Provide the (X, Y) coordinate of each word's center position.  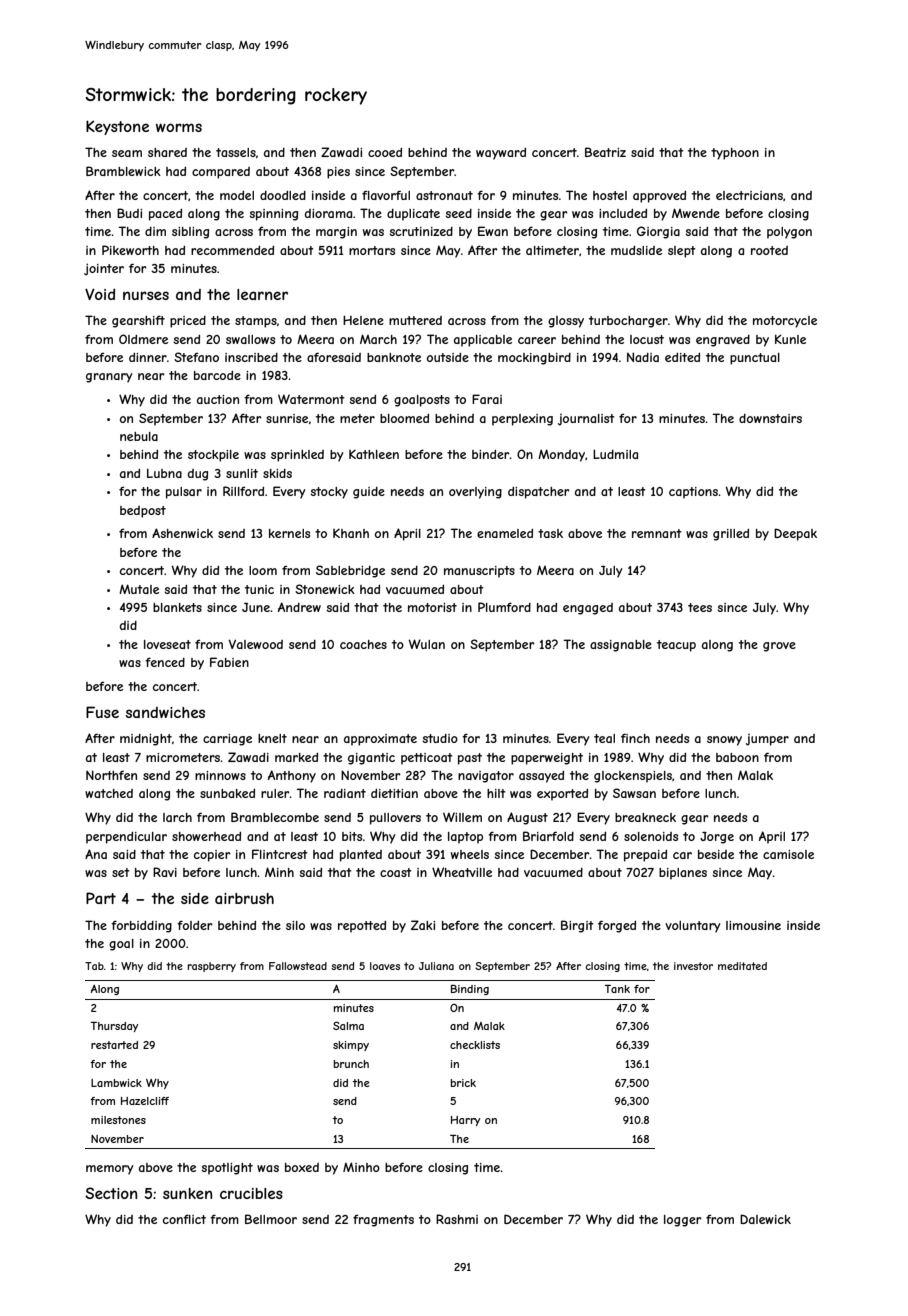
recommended (232, 250)
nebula (139, 436)
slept (682, 252)
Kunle (790, 339)
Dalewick (765, 1219)
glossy (566, 322)
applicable (483, 341)
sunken (187, 1193)
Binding (470, 990)
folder (195, 925)
